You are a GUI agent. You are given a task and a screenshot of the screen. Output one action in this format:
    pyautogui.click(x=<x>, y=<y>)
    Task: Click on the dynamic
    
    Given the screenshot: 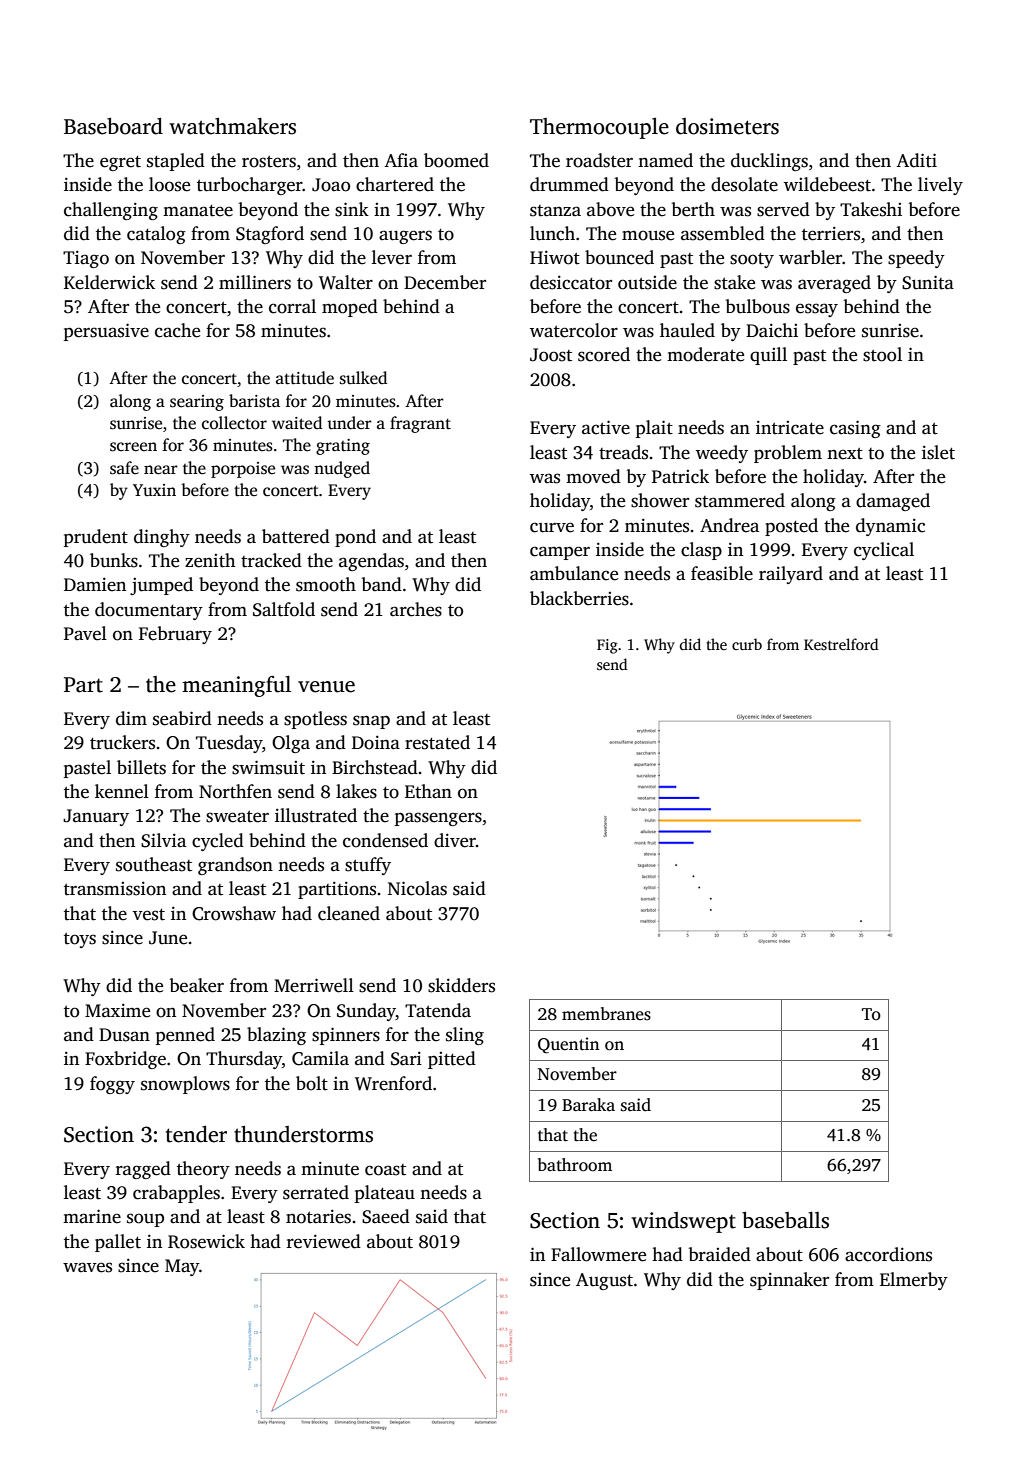 What is the action you would take?
    pyautogui.click(x=890, y=527)
